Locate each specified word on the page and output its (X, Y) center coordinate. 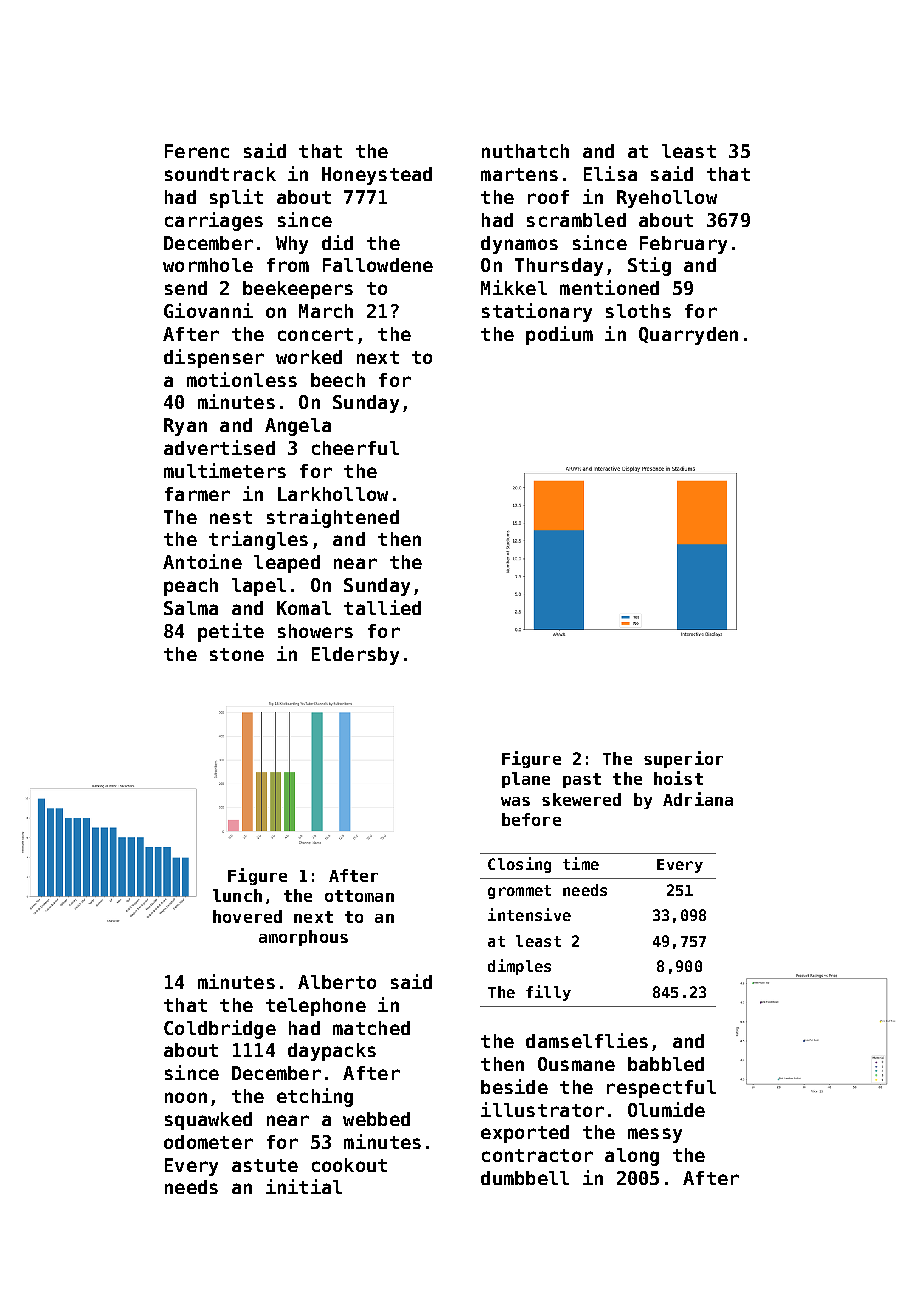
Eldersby (355, 656)
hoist (678, 778)
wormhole (208, 265)
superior (683, 759)
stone (237, 654)
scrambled (576, 220)
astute (265, 1165)
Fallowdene (378, 265)
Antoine (202, 561)
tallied (382, 607)
